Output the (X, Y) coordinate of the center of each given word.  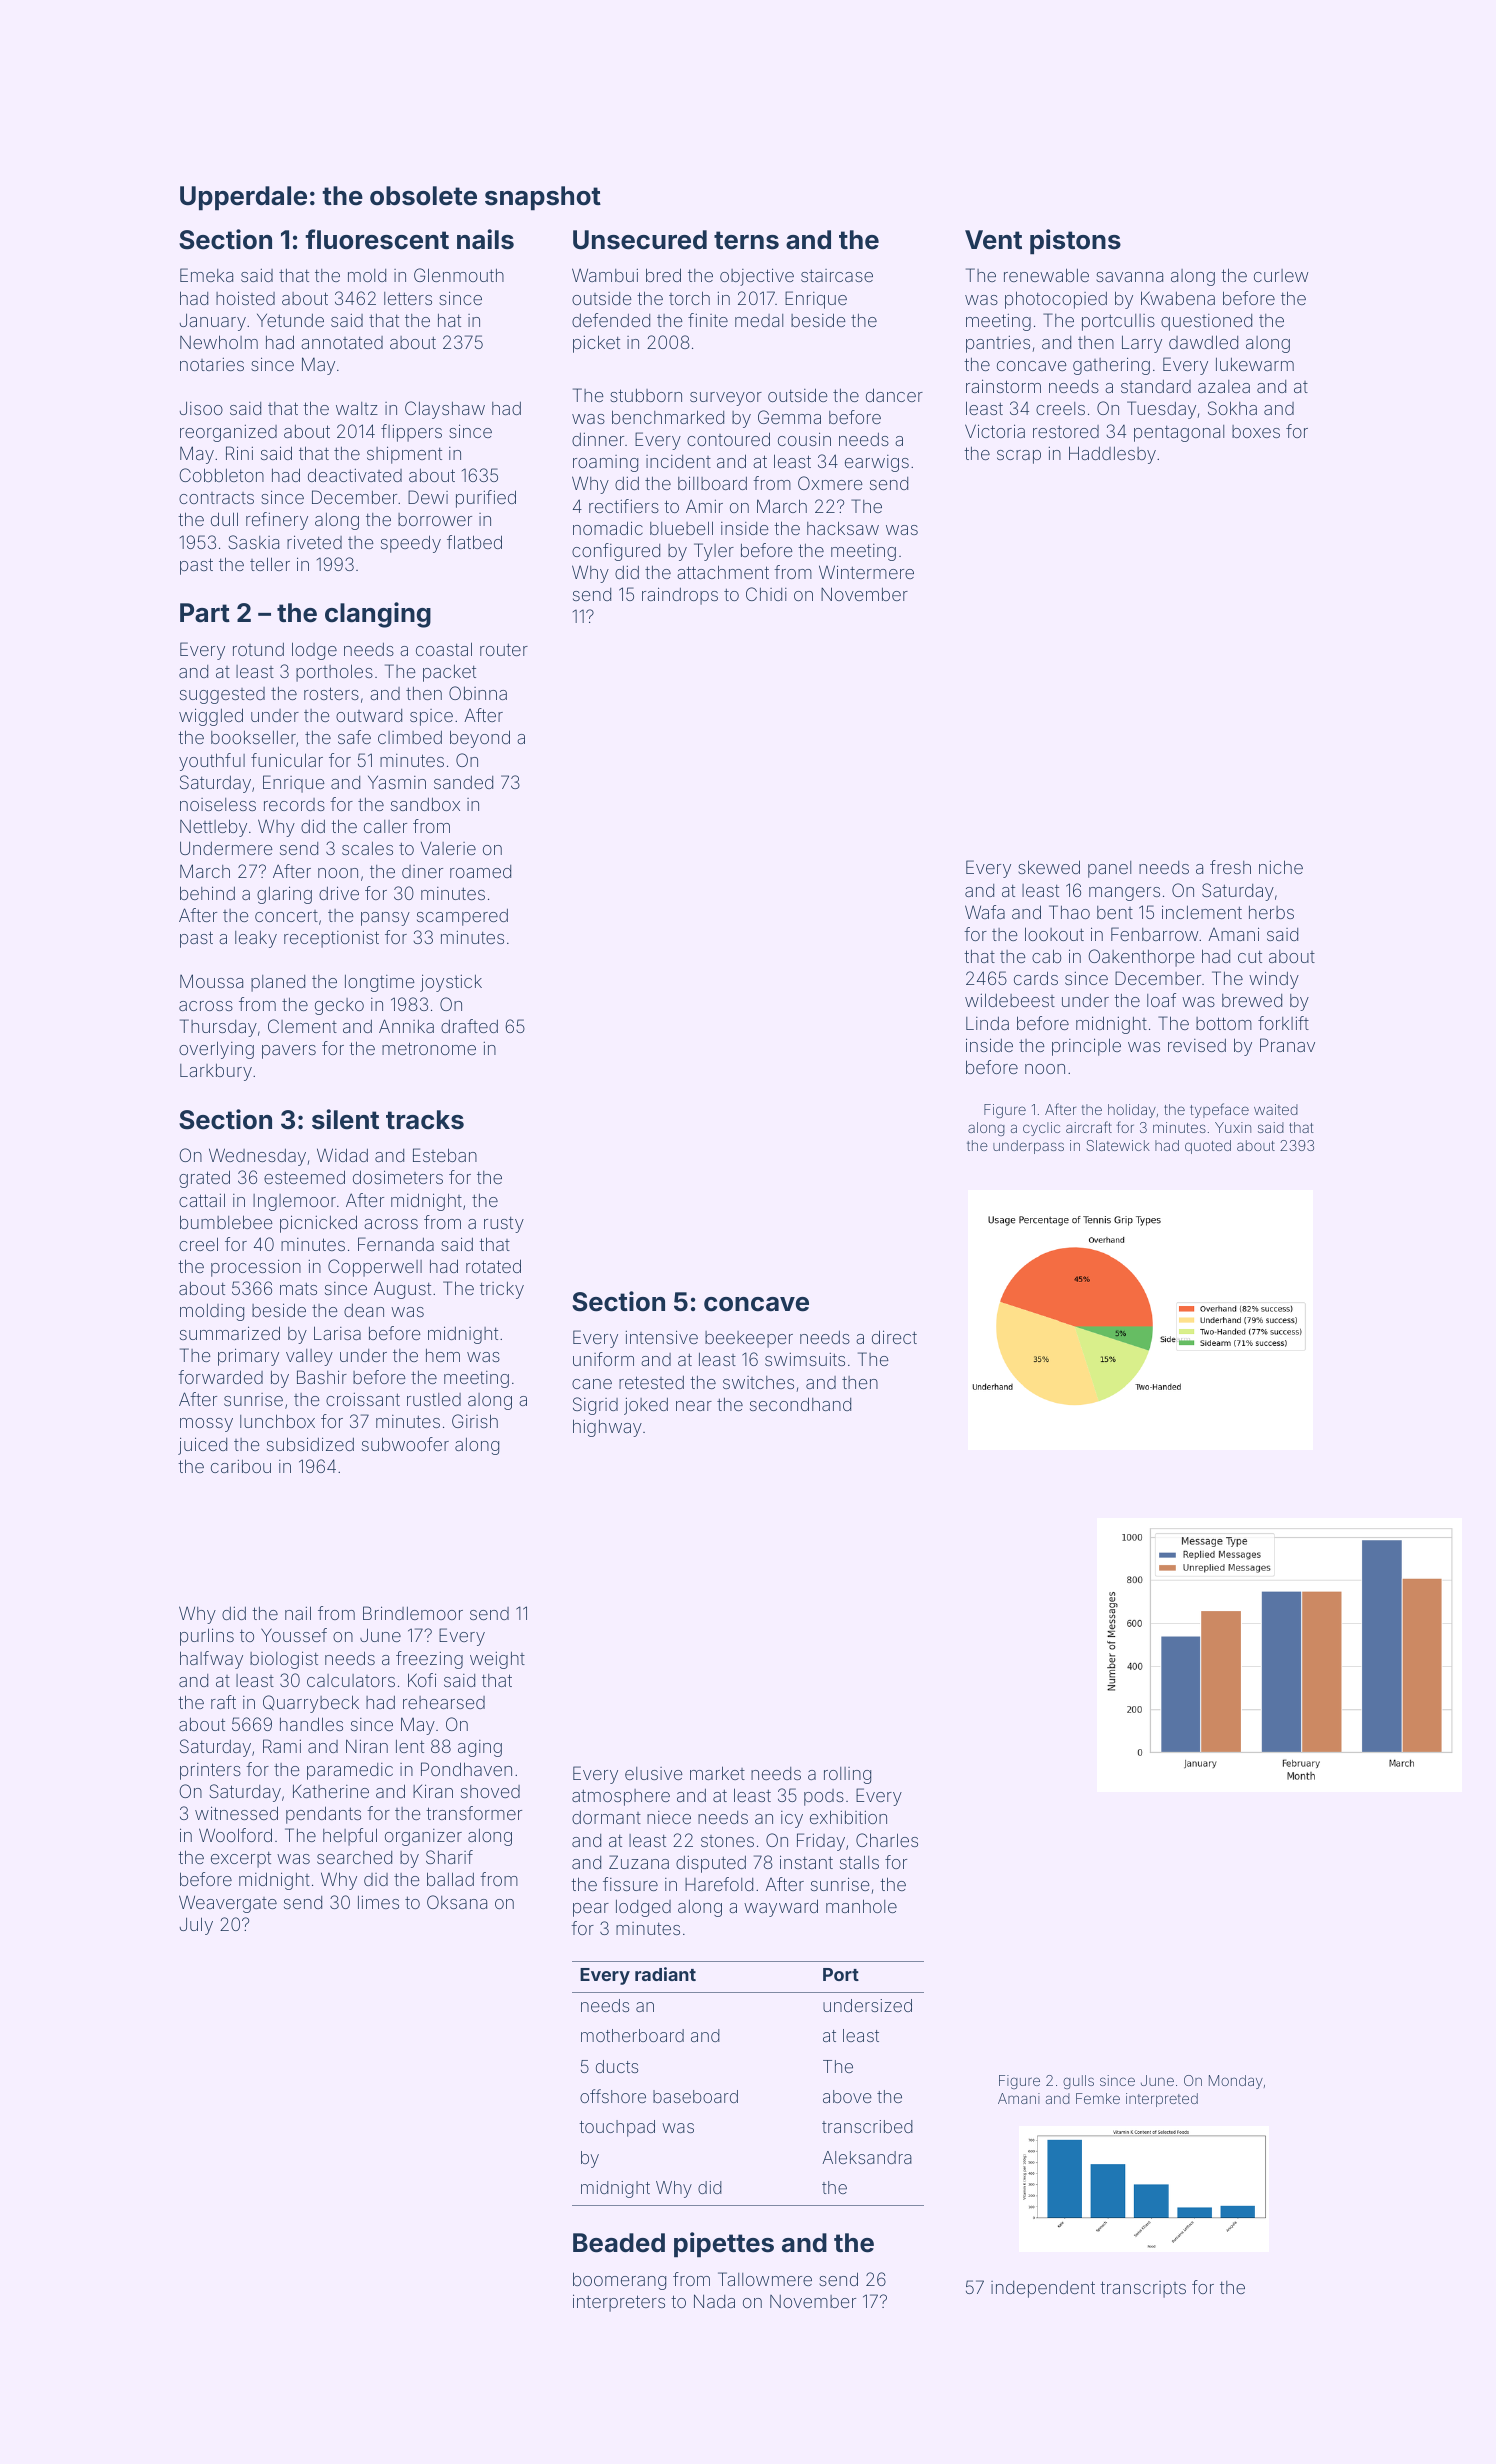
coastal (444, 649)
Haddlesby (1112, 455)
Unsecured (640, 240)
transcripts (1143, 2289)
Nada (714, 2301)
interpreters (619, 2303)
